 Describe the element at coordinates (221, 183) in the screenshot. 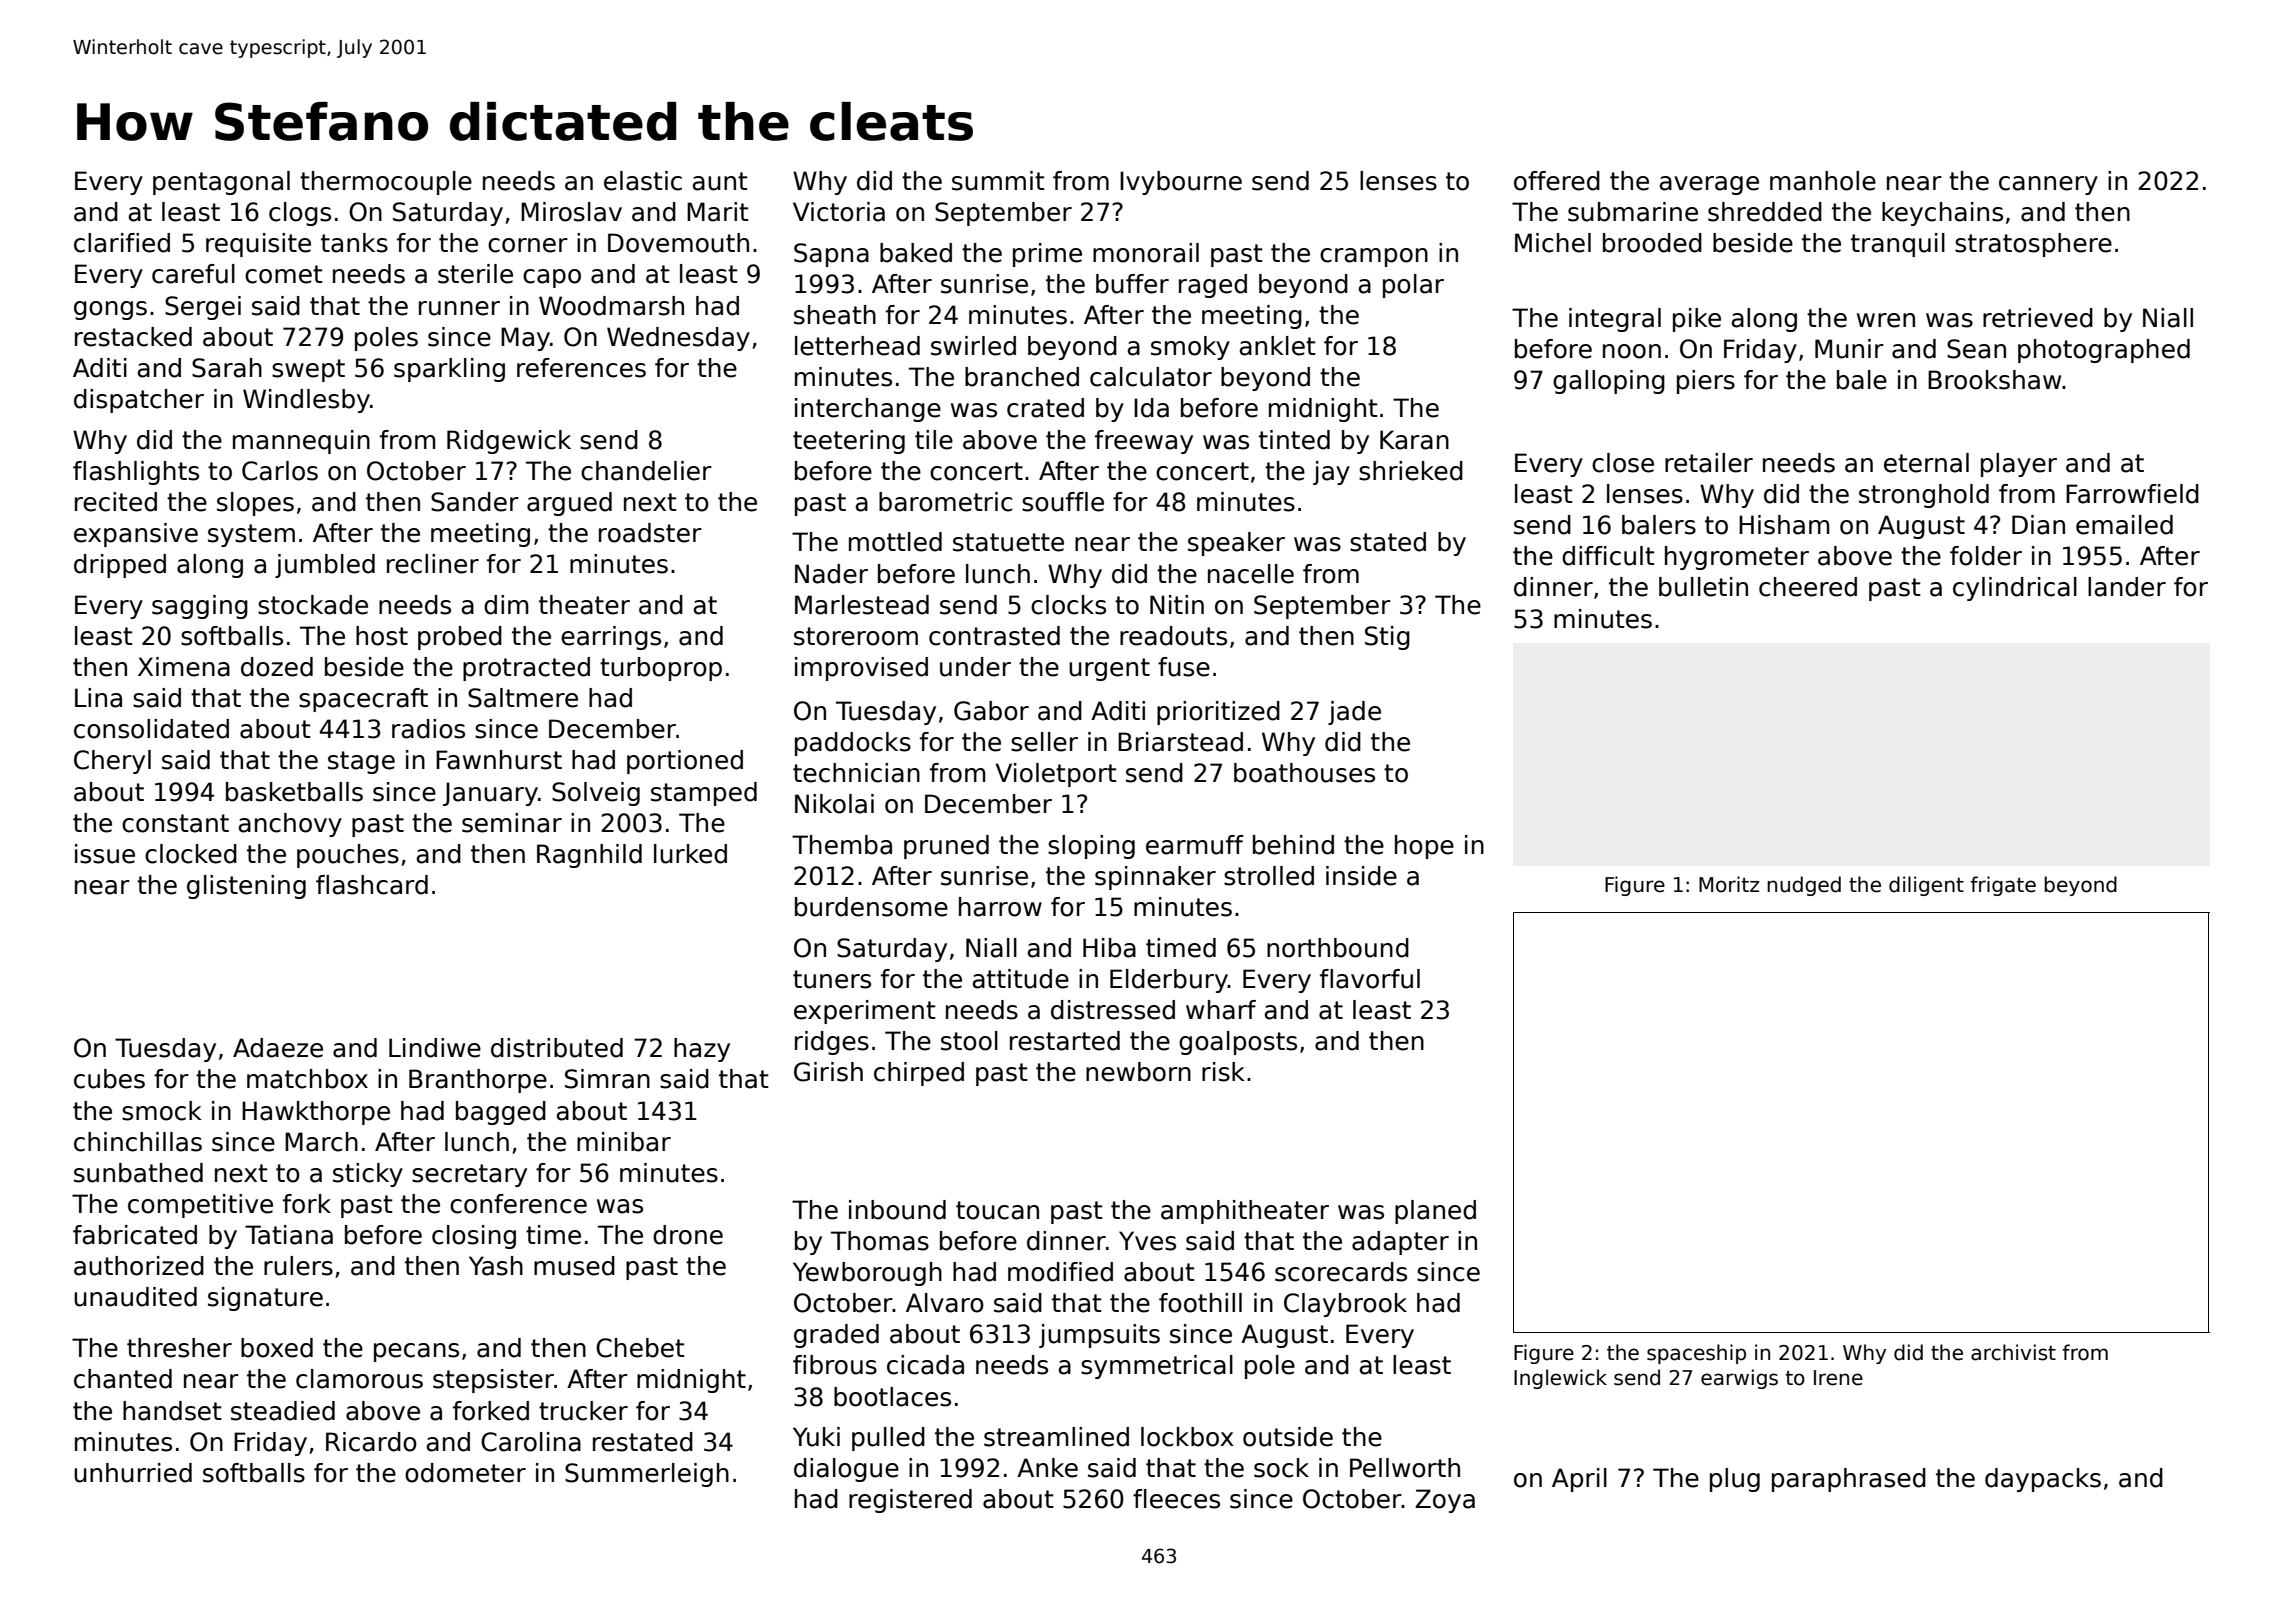

I see `pentagonal` at that location.
